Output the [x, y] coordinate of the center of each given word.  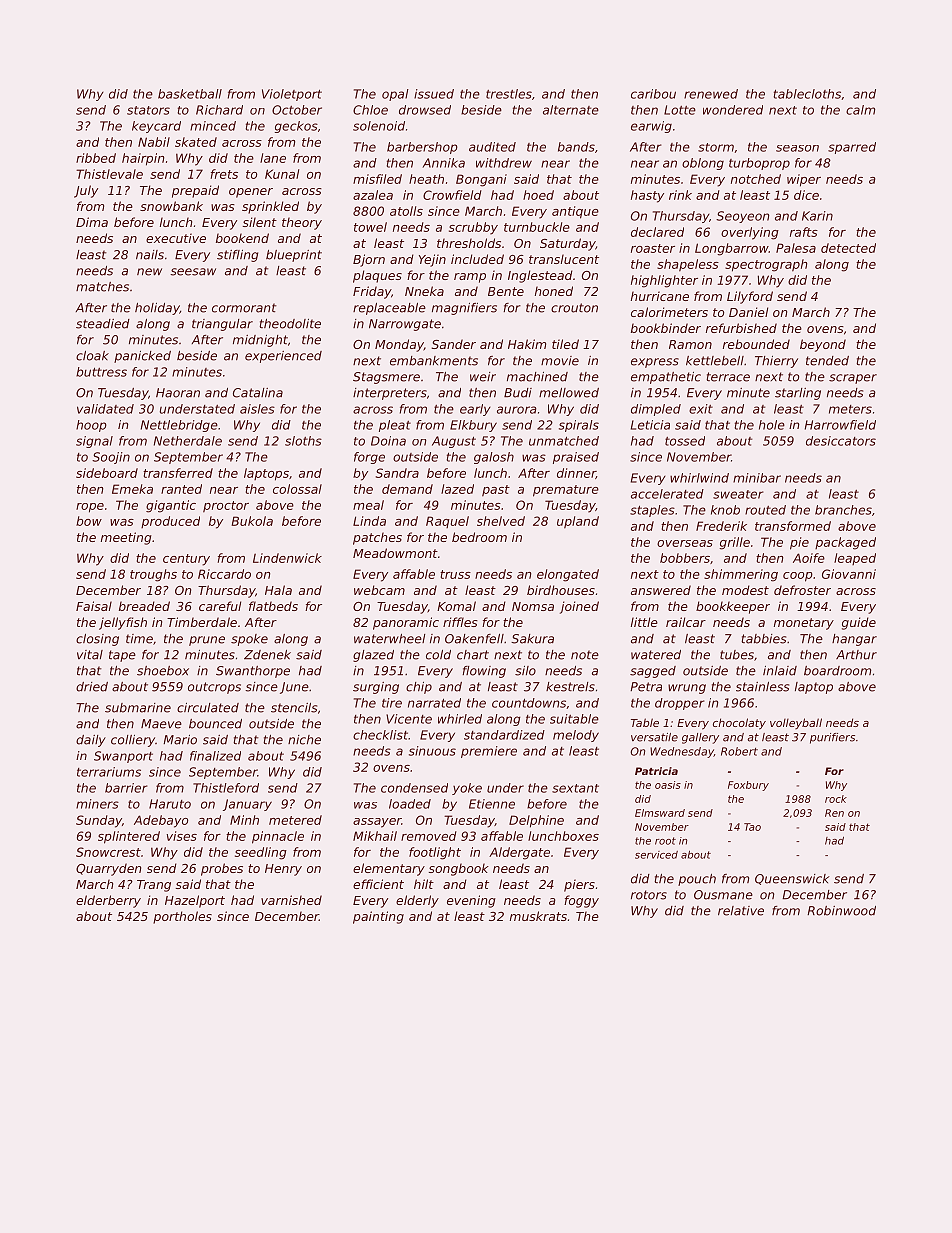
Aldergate [519, 853]
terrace [728, 377]
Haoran [178, 393]
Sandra [397, 473]
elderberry [108, 901]
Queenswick [792, 879]
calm [860, 110]
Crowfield [452, 195]
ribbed [96, 158]
